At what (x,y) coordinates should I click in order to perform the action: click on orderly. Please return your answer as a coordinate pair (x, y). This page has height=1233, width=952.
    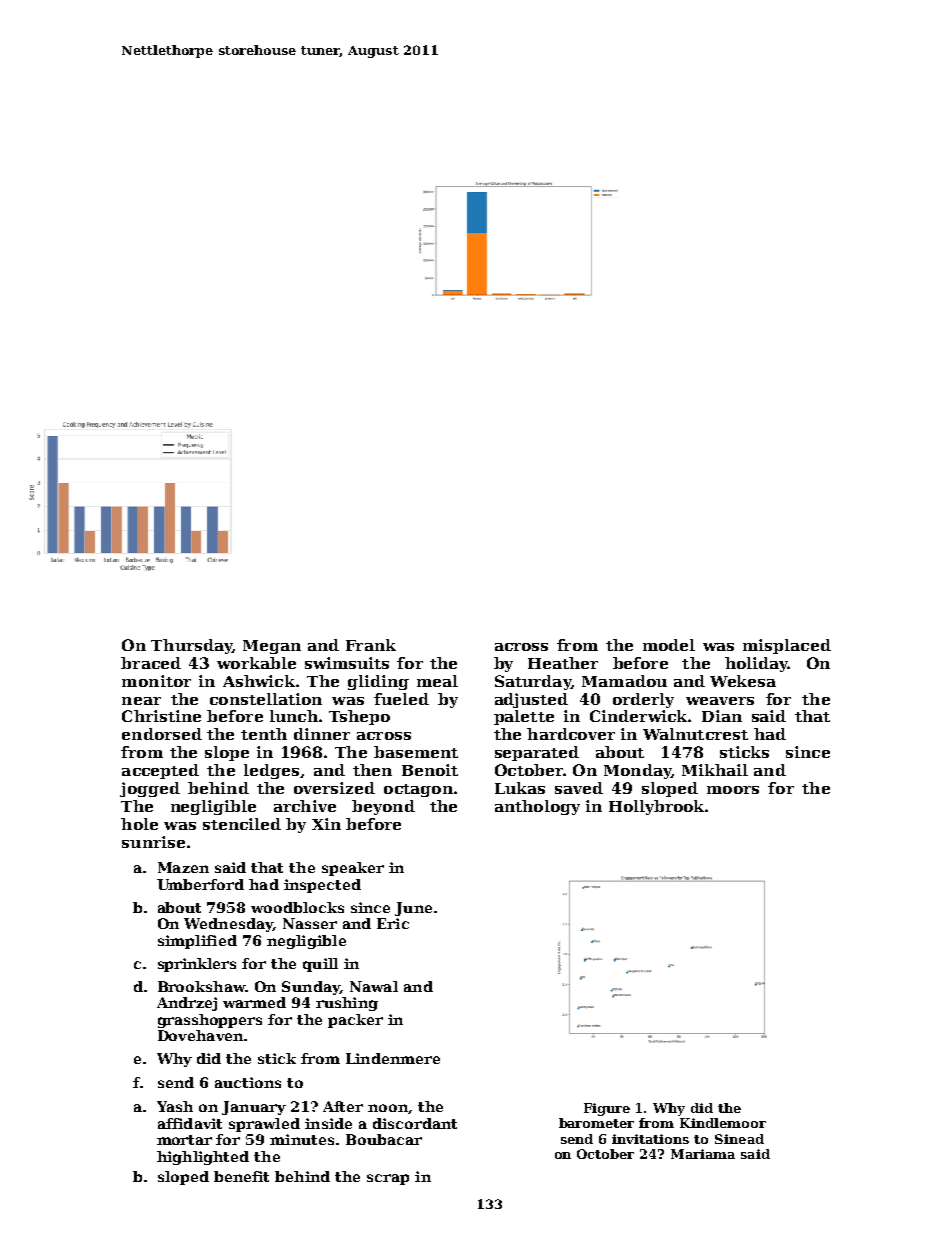
    Looking at the image, I should click on (643, 700).
